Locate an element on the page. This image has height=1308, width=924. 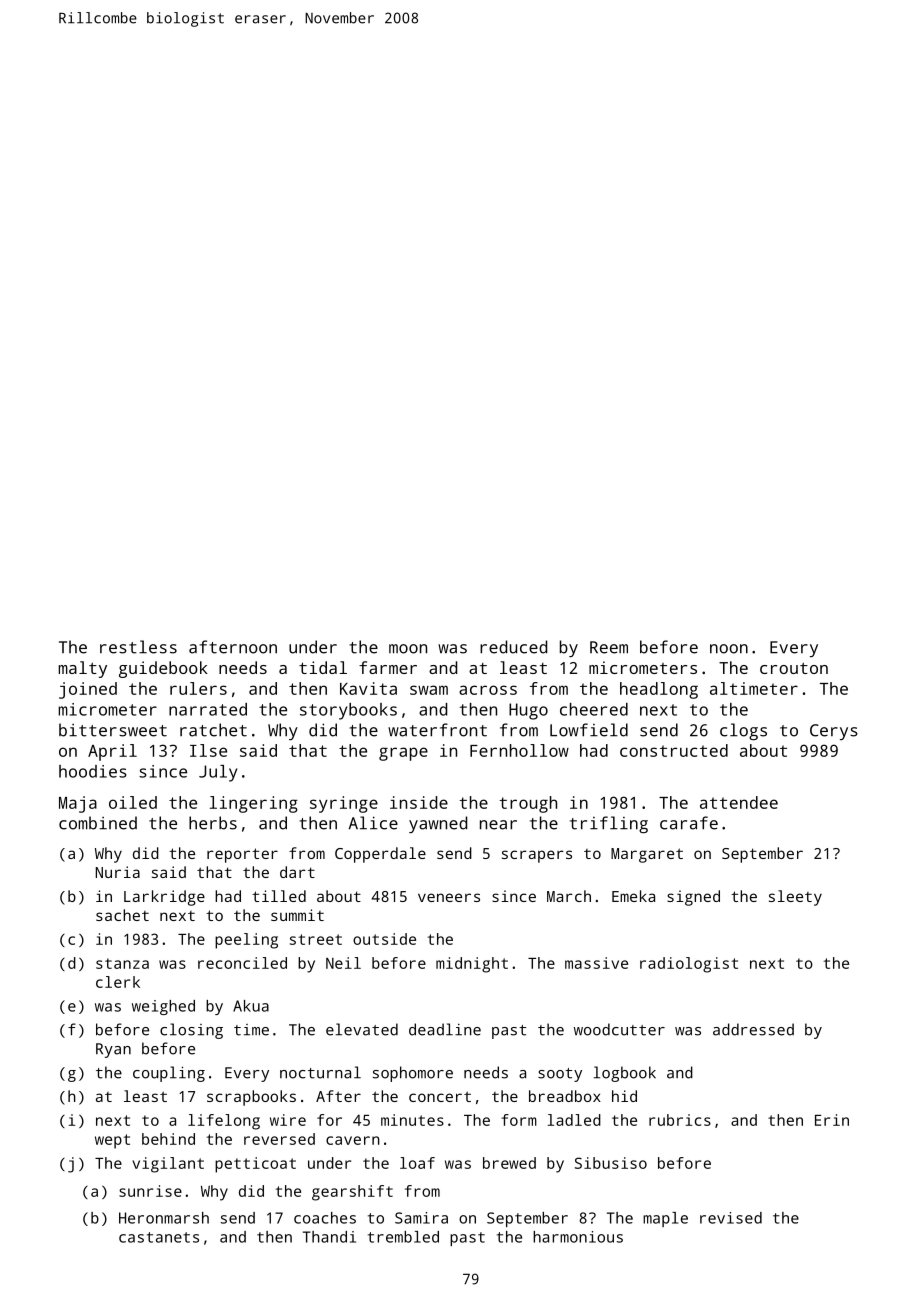
swam is located at coordinates (429, 690).
